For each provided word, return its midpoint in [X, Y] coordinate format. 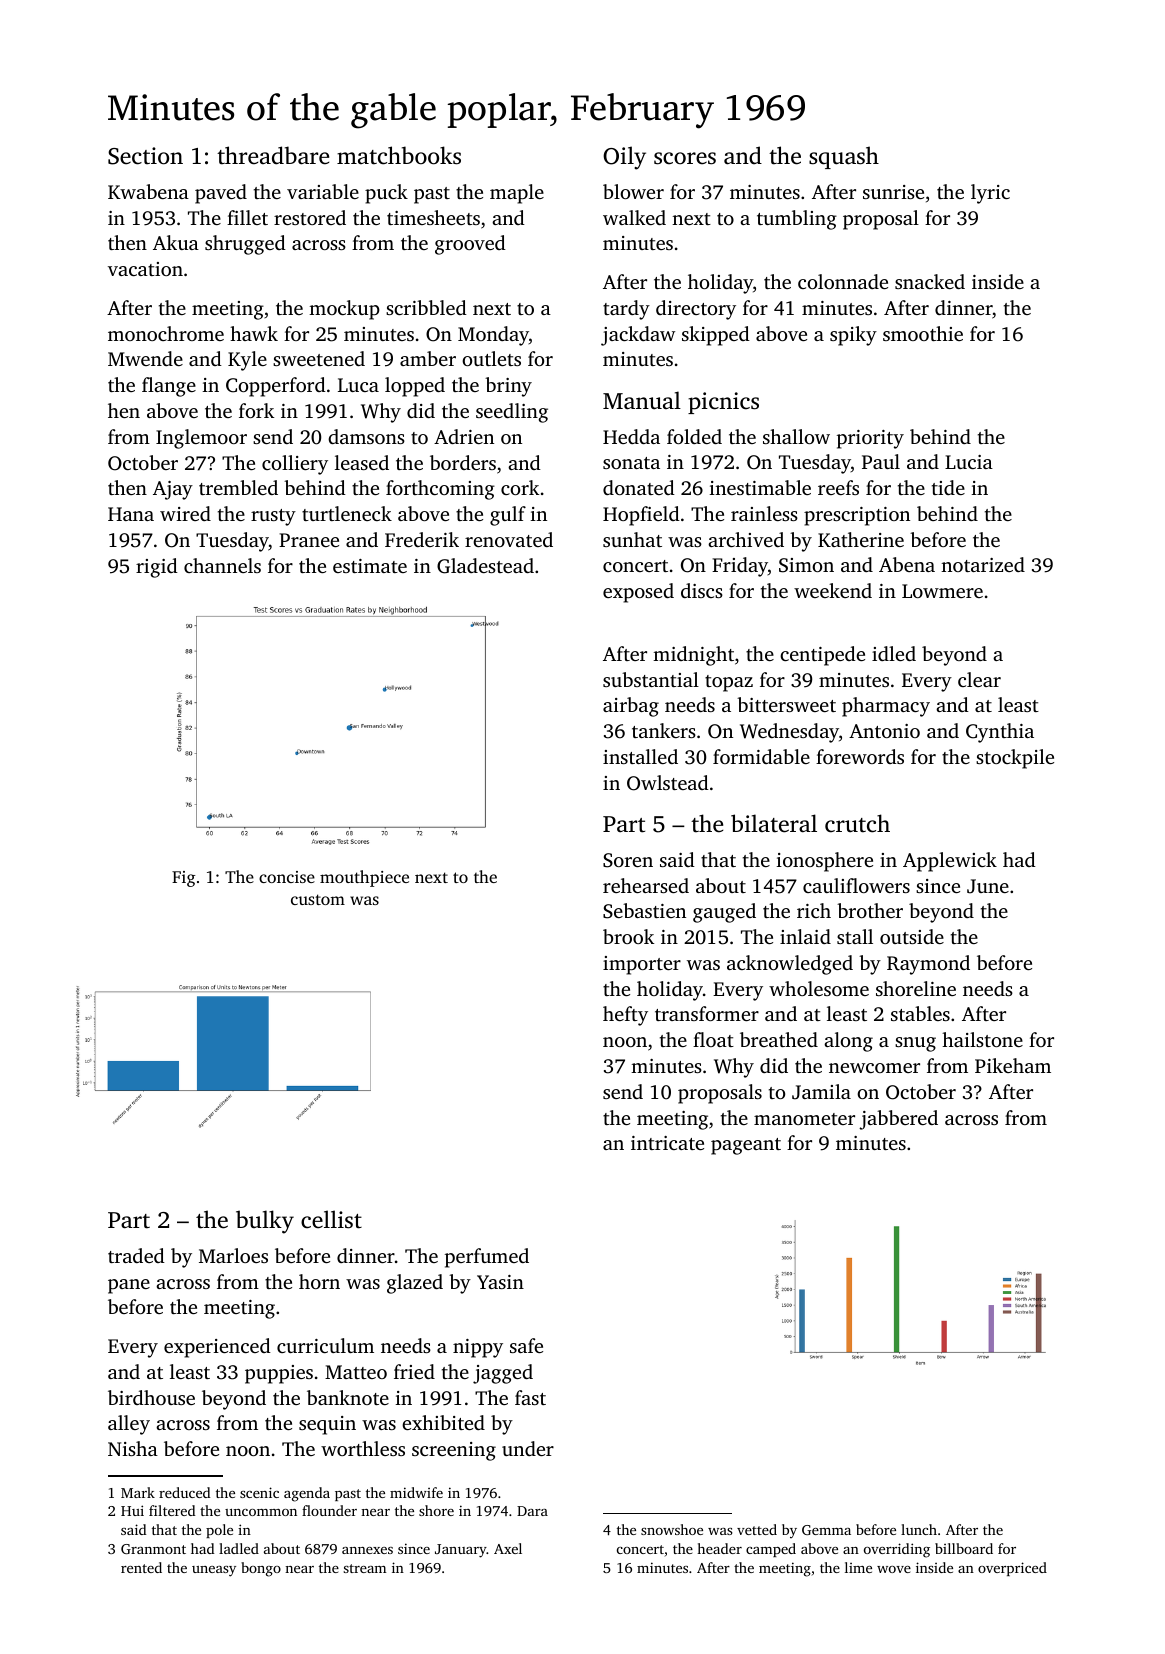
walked [634, 217]
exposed [638, 593]
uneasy [214, 1571]
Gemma [826, 1530]
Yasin [500, 1282]
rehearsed [646, 885]
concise [287, 877]
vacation [145, 269]
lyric [990, 194]
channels [222, 565]
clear [979, 679]
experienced [217, 1348]
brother [870, 910]
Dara [532, 1511]
